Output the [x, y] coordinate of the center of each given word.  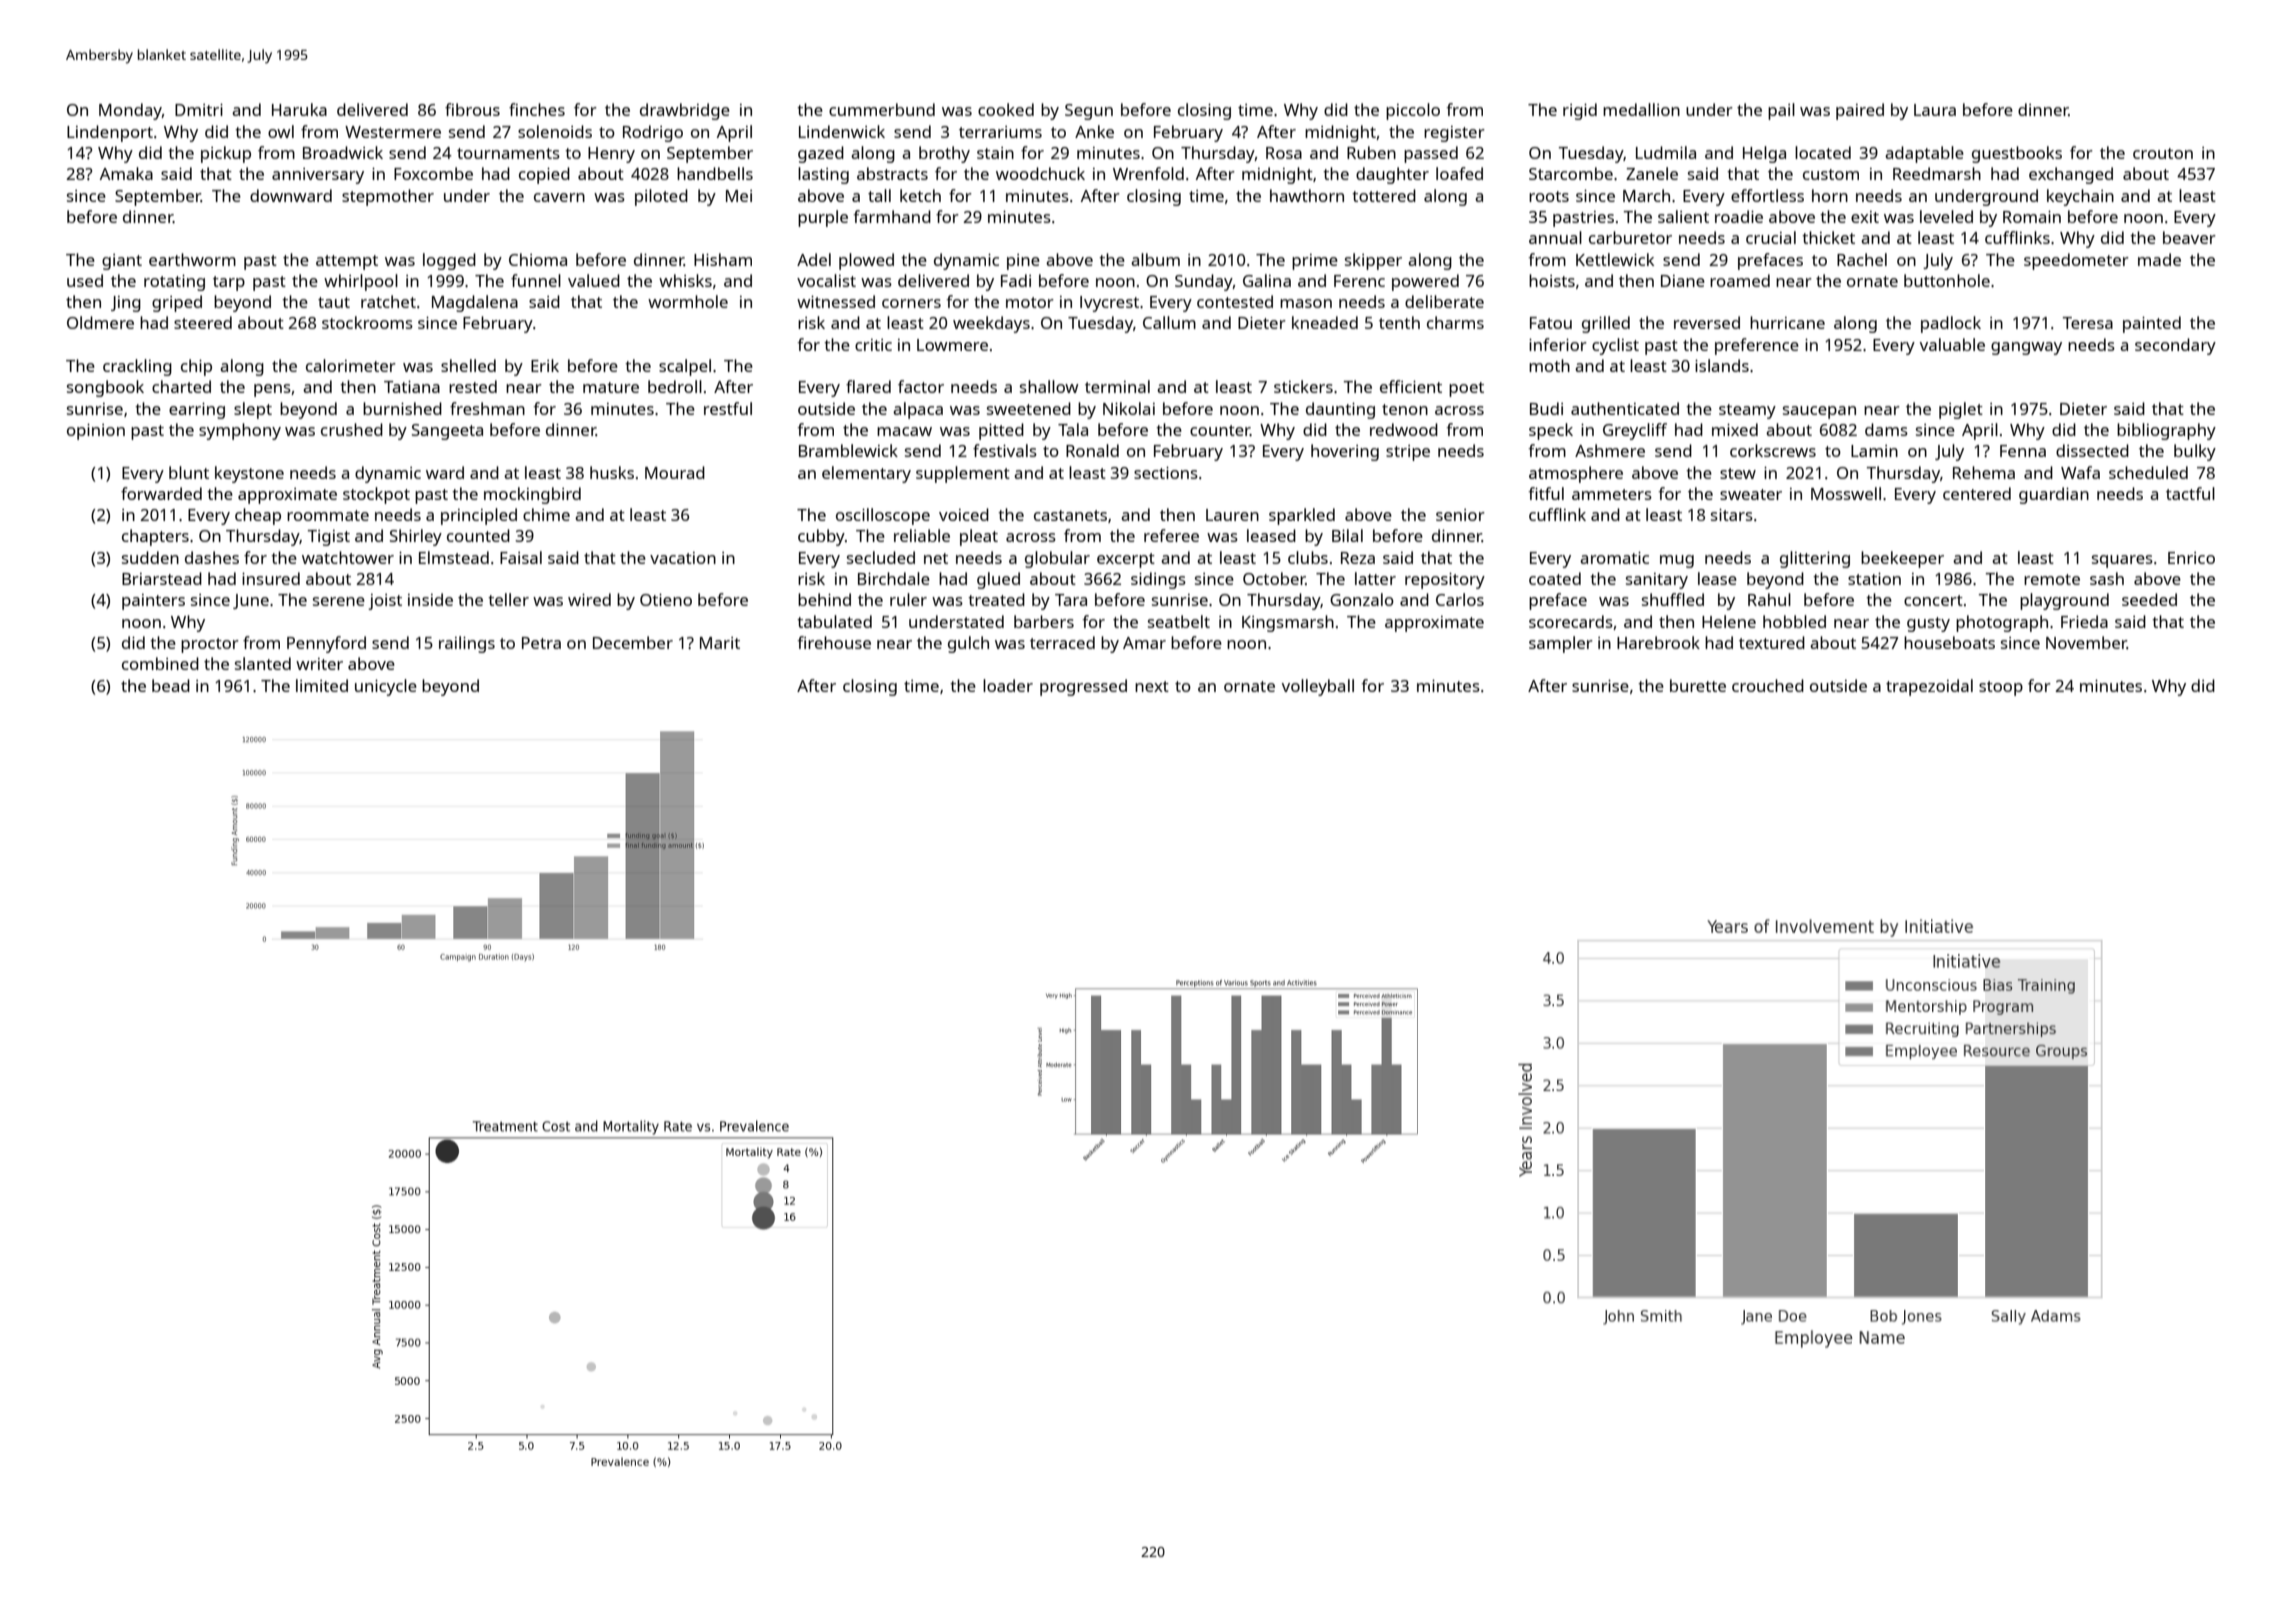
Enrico [2191, 558]
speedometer [2076, 261]
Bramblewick [848, 450]
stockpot [376, 495]
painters [153, 602]
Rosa [1284, 153]
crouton [2163, 153]
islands [1722, 365]
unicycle [386, 687]
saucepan [1819, 412]
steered [203, 322]
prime [1315, 262]
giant [122, 262]
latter [1375, 578]
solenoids [555, 131]
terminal [1117, 386]
